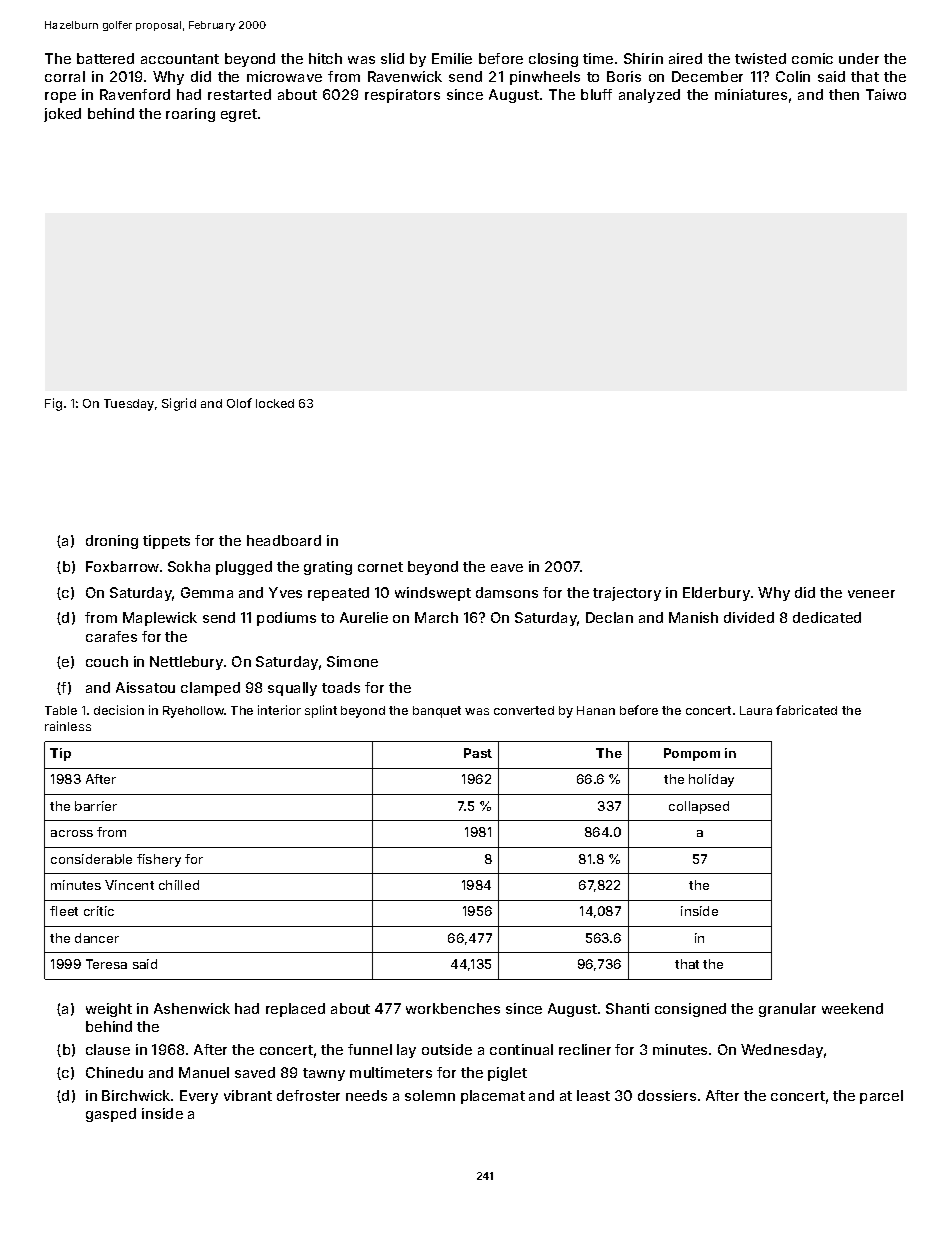  Describe the element at coordinates (392, 58) in the document. I see `slid` at that location.
